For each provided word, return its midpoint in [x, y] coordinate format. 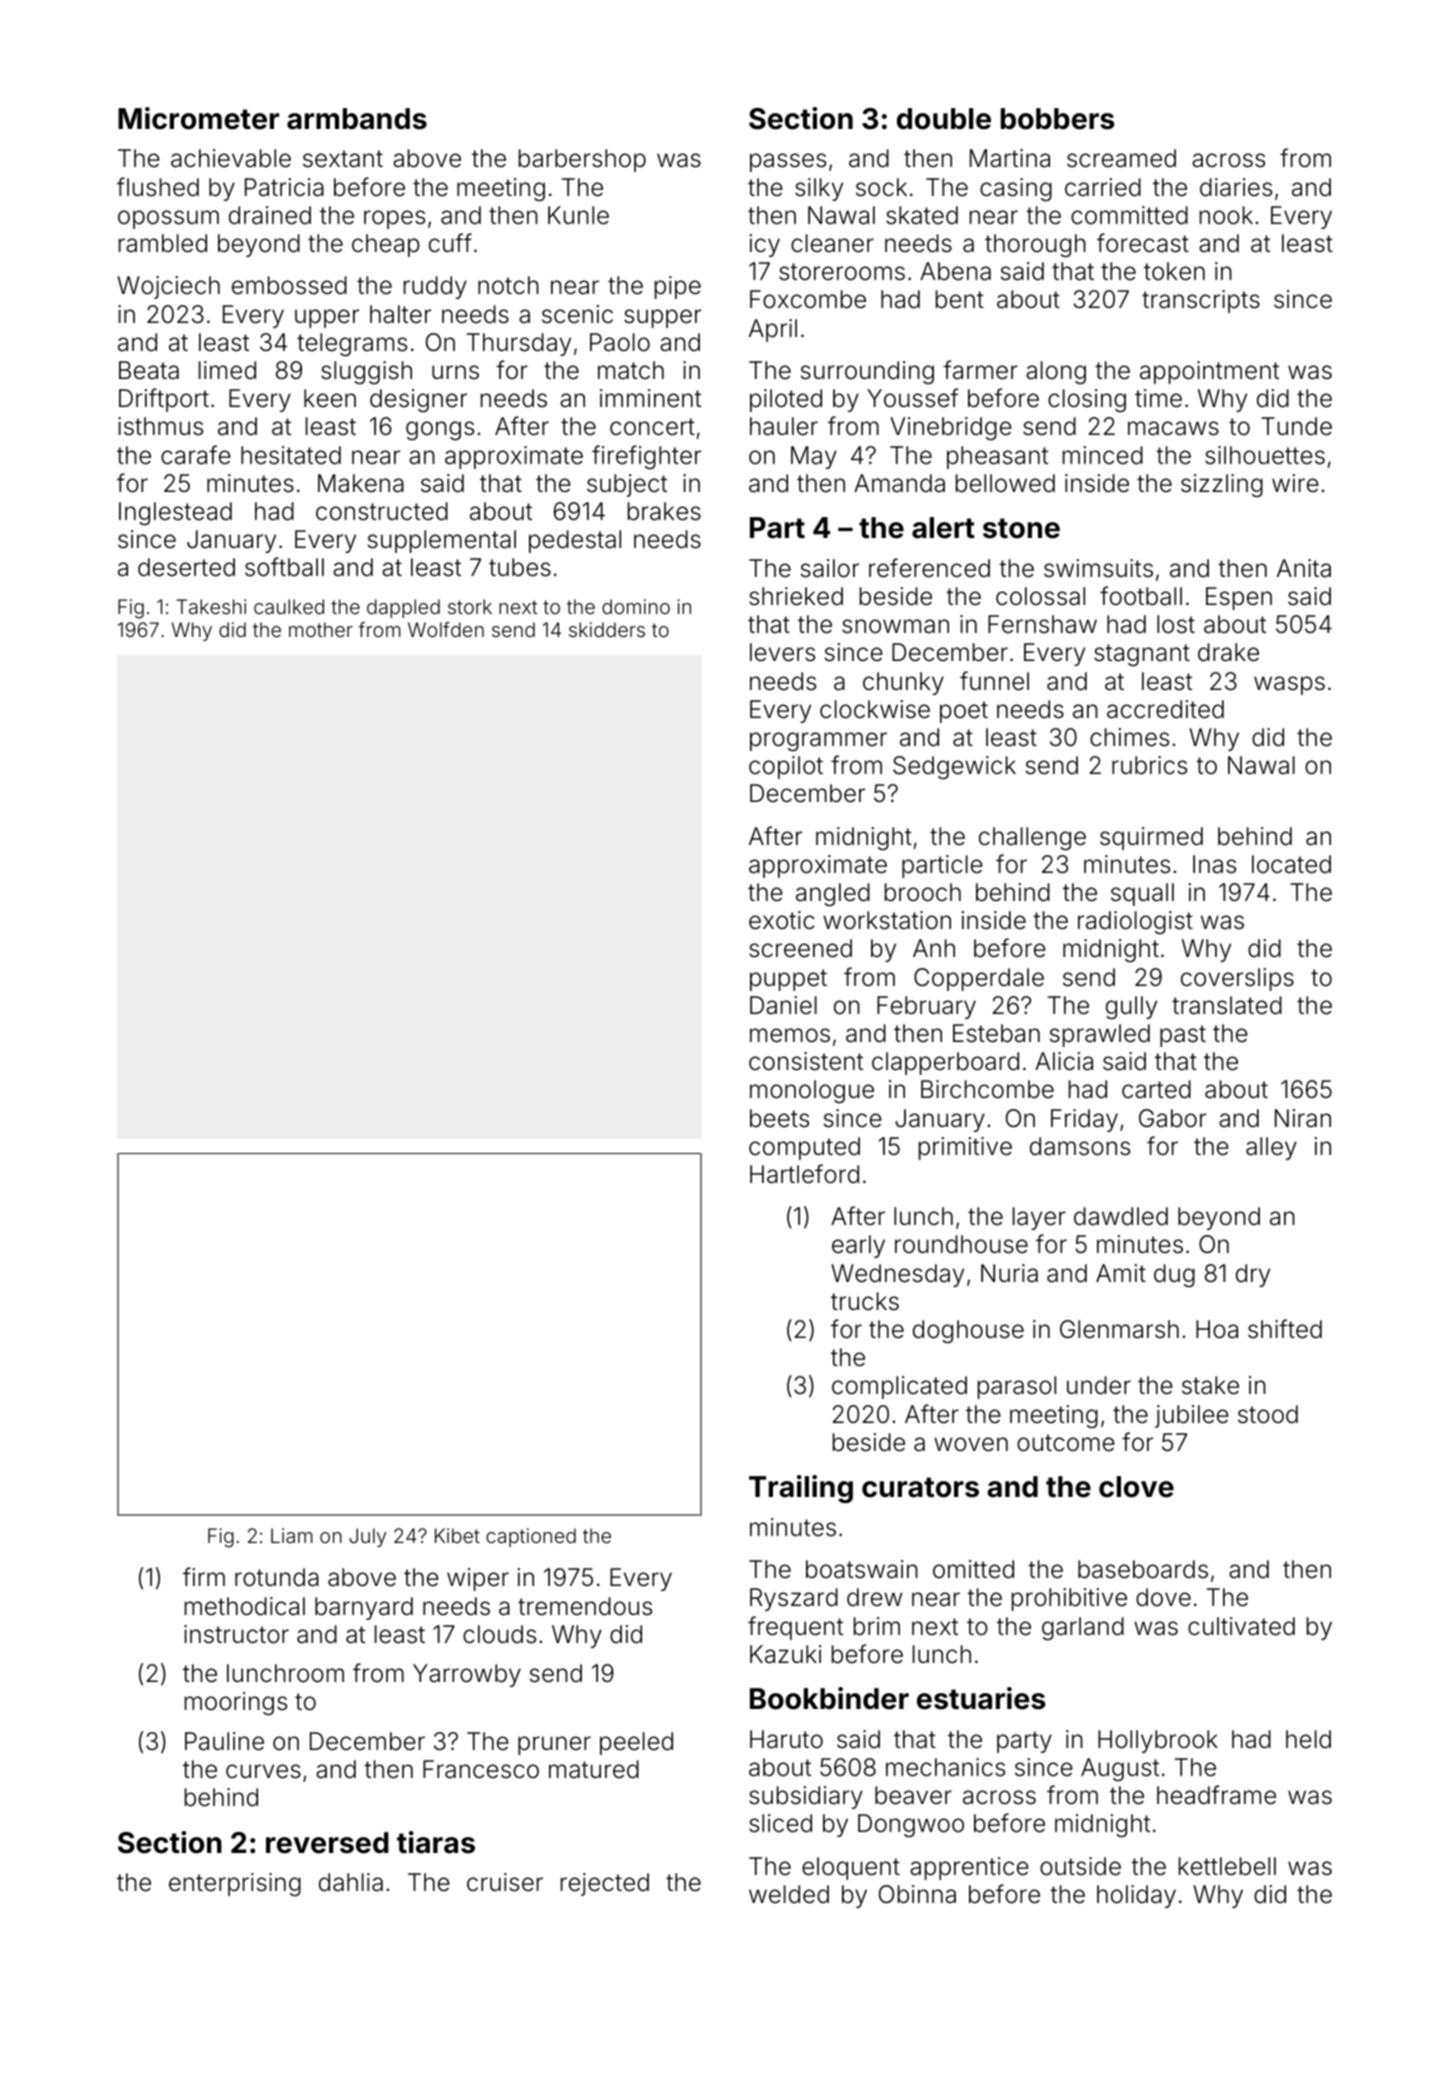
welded [789, 1894]
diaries [1236, 187]
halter [400, 314]
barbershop [582, 160]
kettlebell [1227, 1866]
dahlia [351, 1882]
